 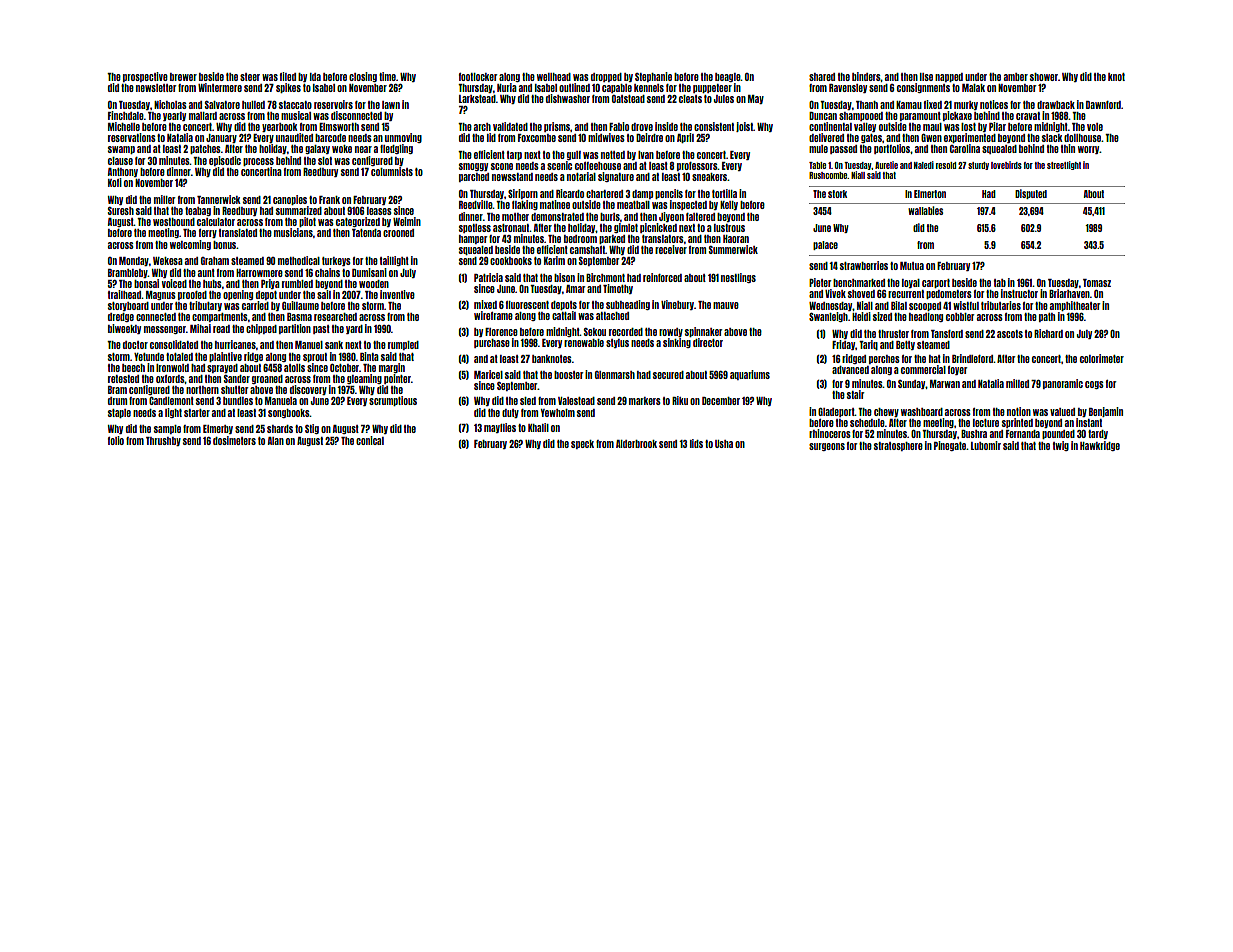 What do you see at coordinates (587, 250) in the page?
I see `camshaft` at bounding box center [587, 250].
